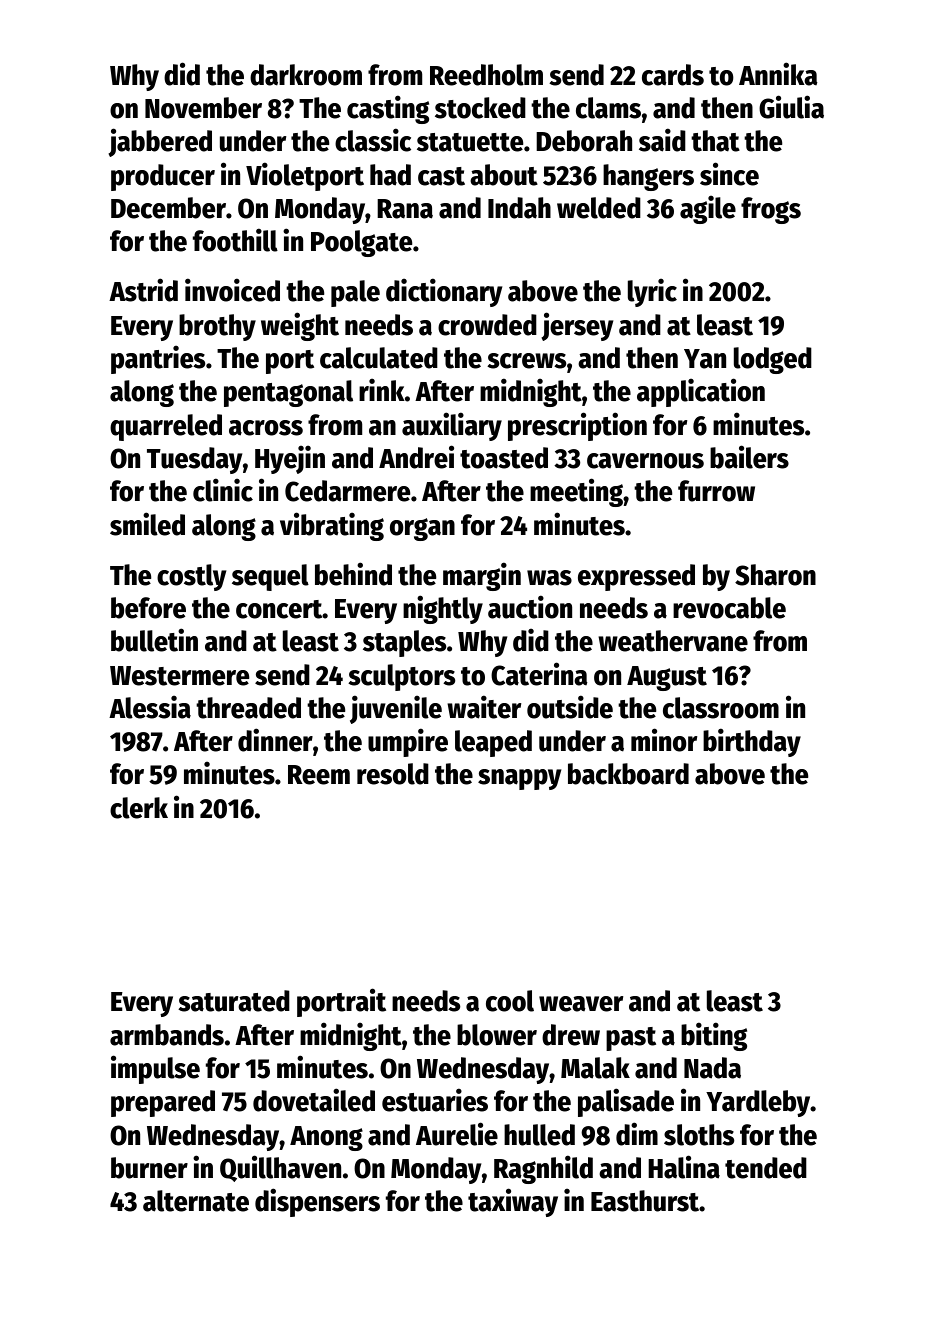  I want to click on Quillhaven, so click(280, 1168).
